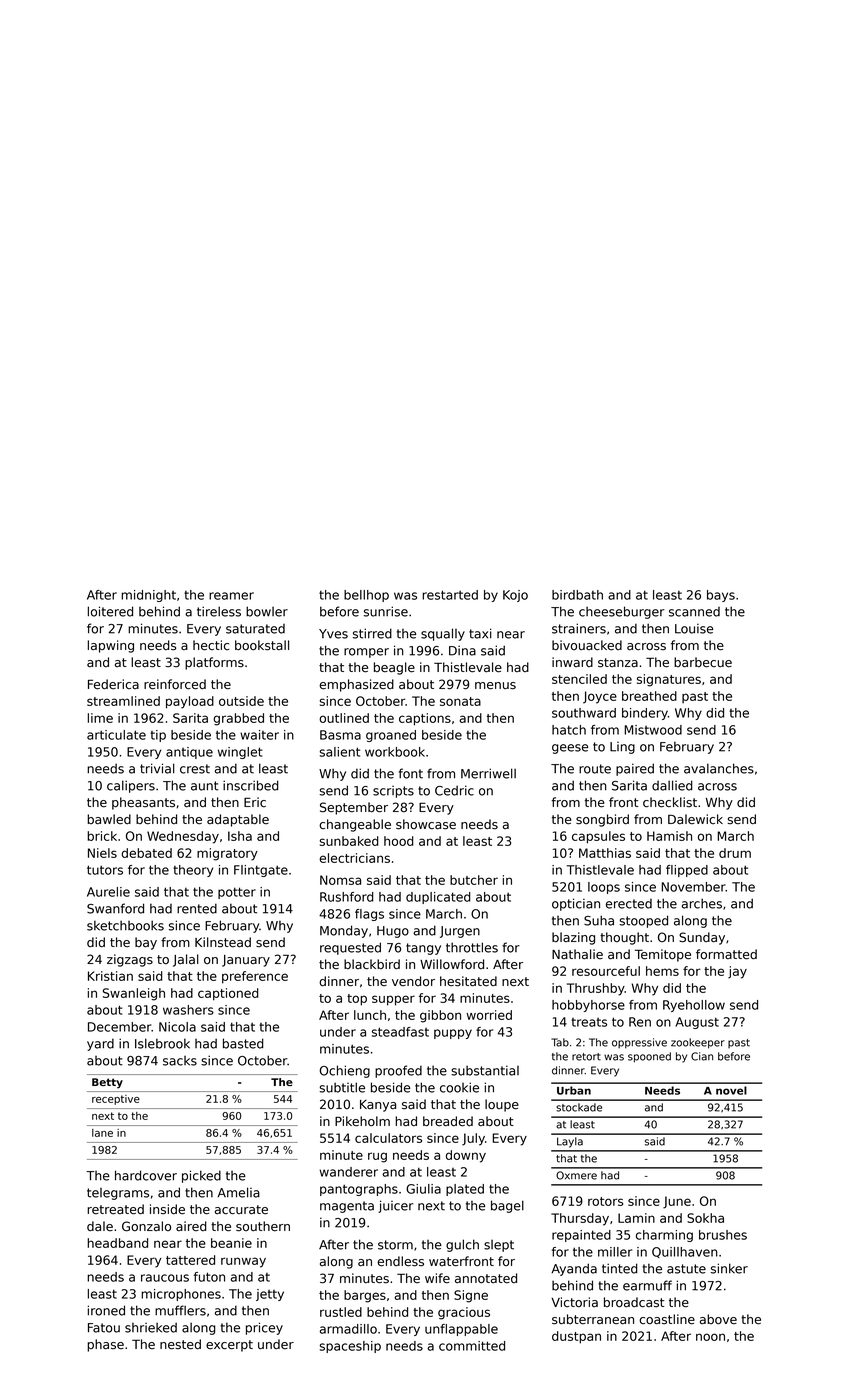  What do you see at coordinates (694, 612) in the image?
I see `scanned` at bounding box center [694, 612].
